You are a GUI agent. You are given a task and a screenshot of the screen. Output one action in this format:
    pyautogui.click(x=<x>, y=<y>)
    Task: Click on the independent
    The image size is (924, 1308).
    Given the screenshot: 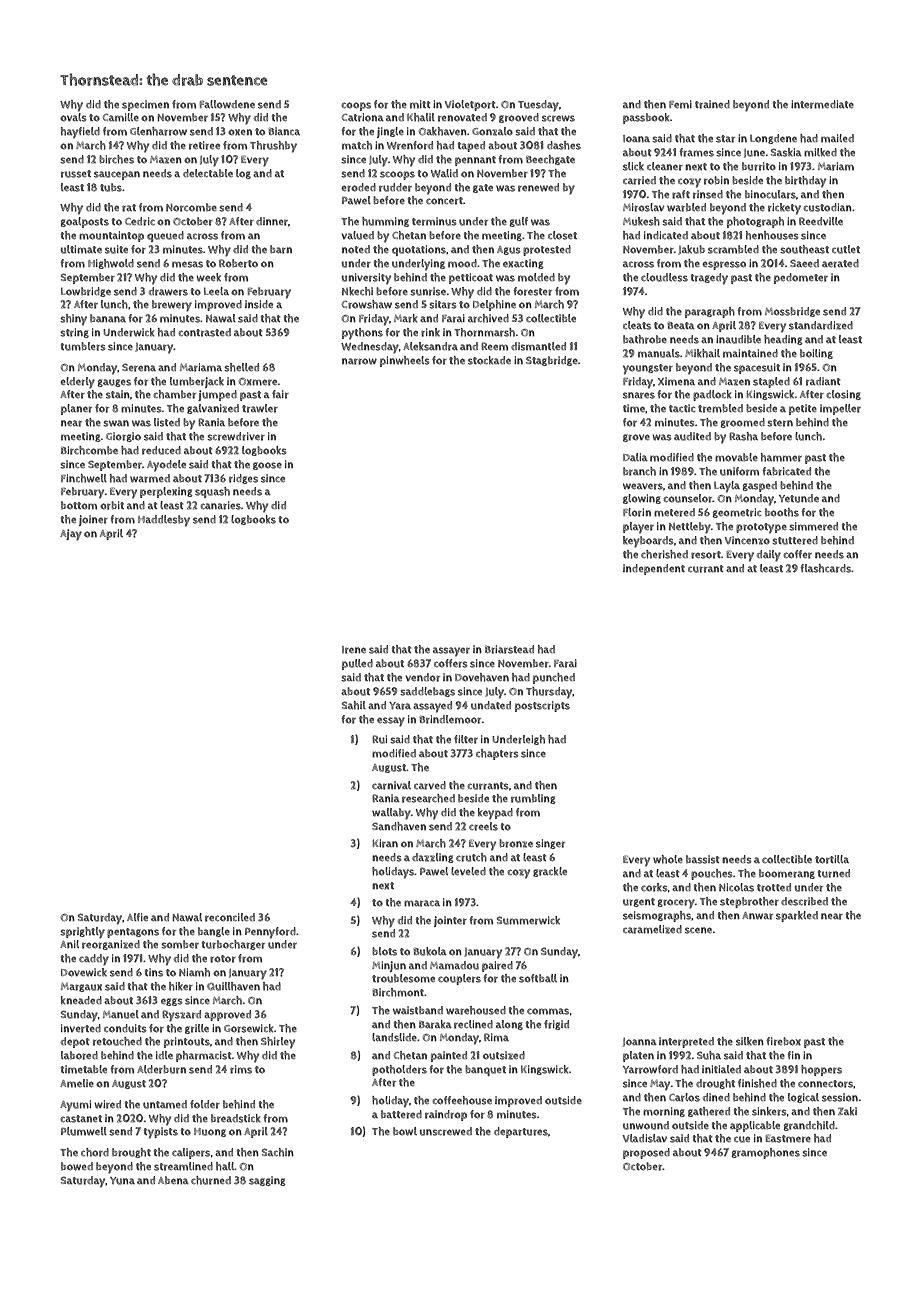 What is the action you would take?
    pyautogui.click(x=654, y=569)
